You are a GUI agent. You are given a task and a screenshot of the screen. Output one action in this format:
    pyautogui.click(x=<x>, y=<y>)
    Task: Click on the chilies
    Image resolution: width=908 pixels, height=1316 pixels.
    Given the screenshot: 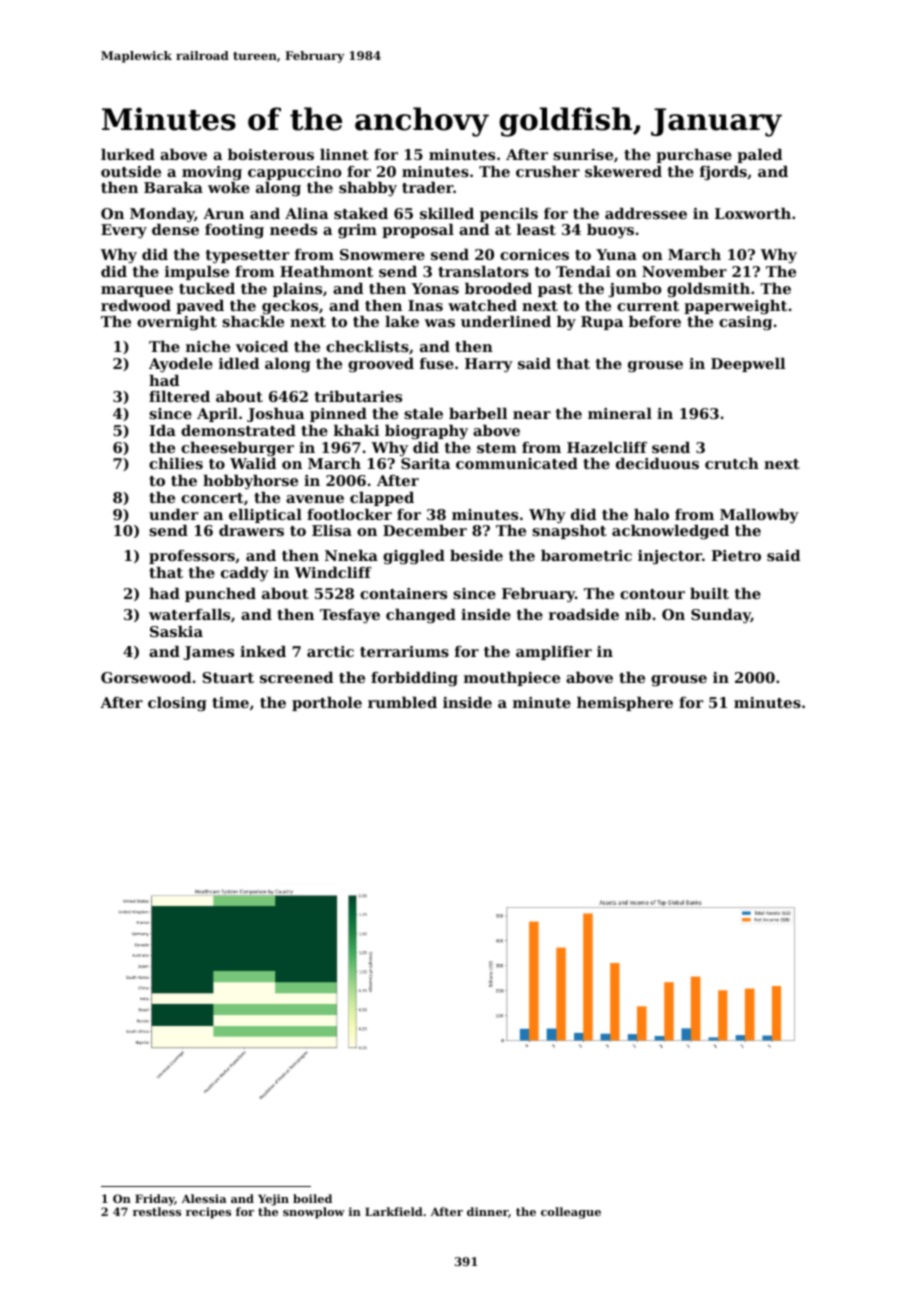 What is the action you would take?
    pyautogui.click(x=176, y=463)
